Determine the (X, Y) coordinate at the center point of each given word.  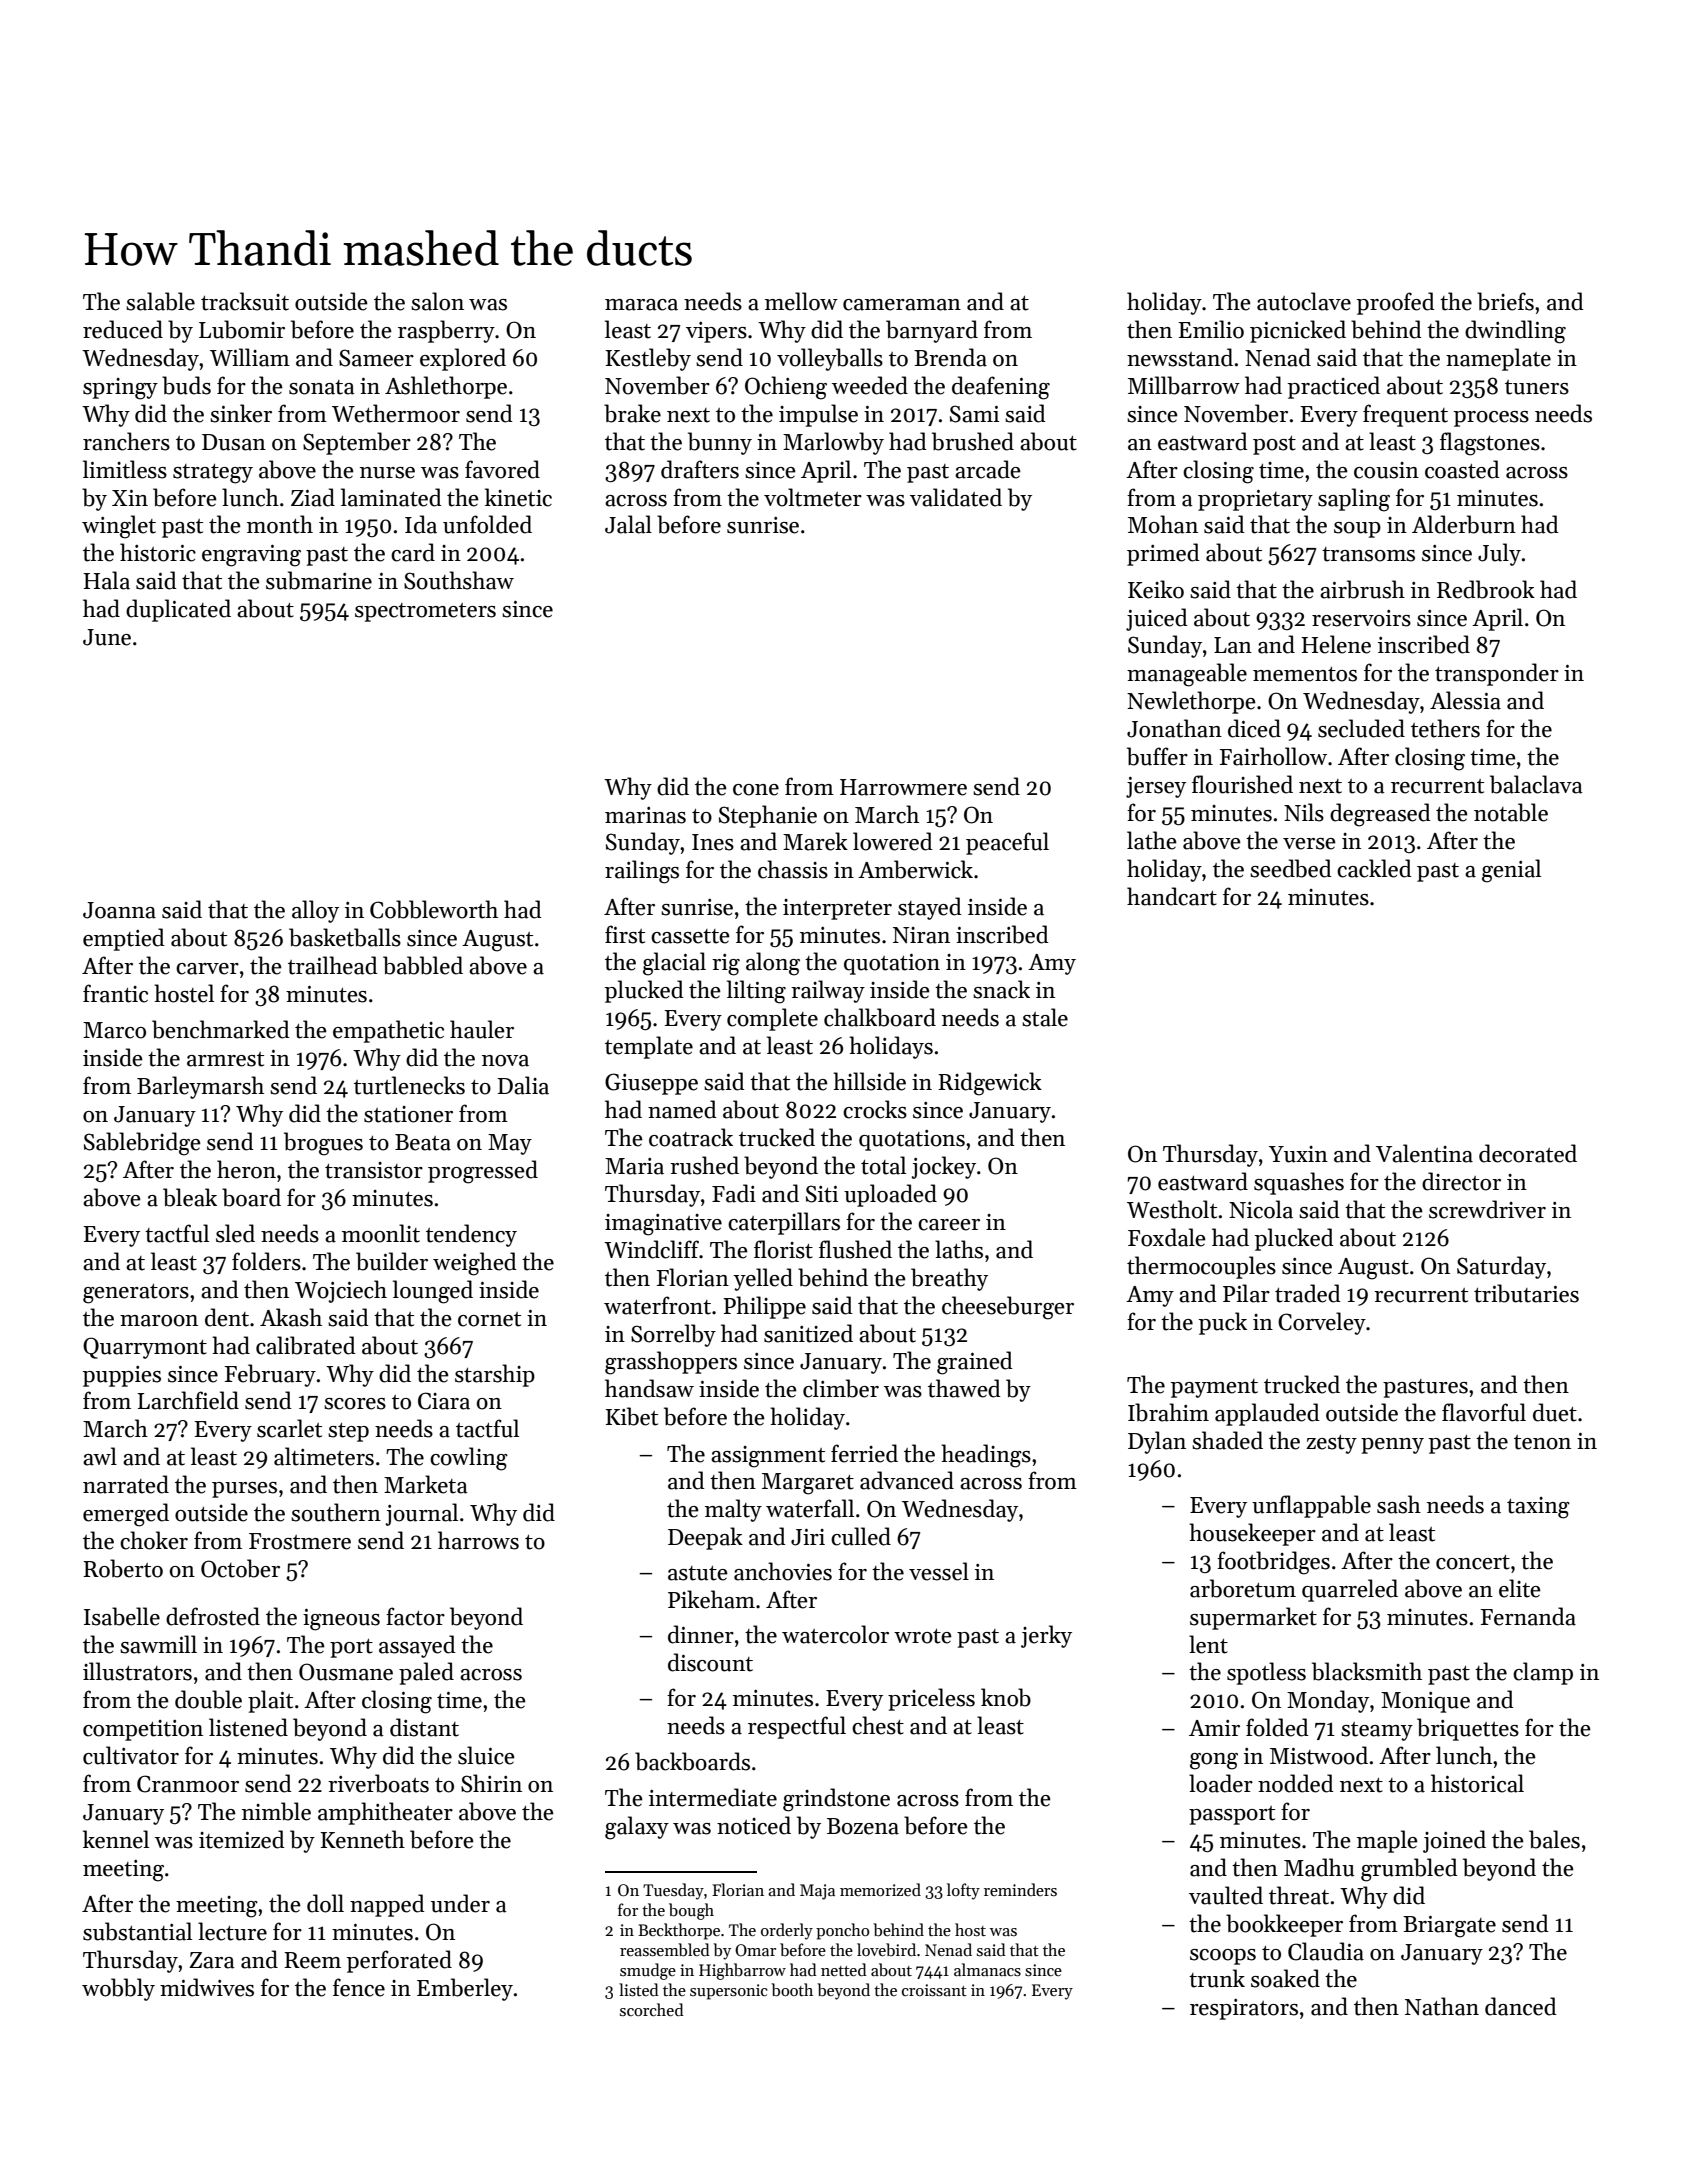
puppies (122, 1376)
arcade (988, 469)
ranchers (126, 441)
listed (639, 1990)
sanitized (808, 1333)
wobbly (118, 1989)
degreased (1380, 815)
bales (1554, 1839)
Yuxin (1298, 1154)
